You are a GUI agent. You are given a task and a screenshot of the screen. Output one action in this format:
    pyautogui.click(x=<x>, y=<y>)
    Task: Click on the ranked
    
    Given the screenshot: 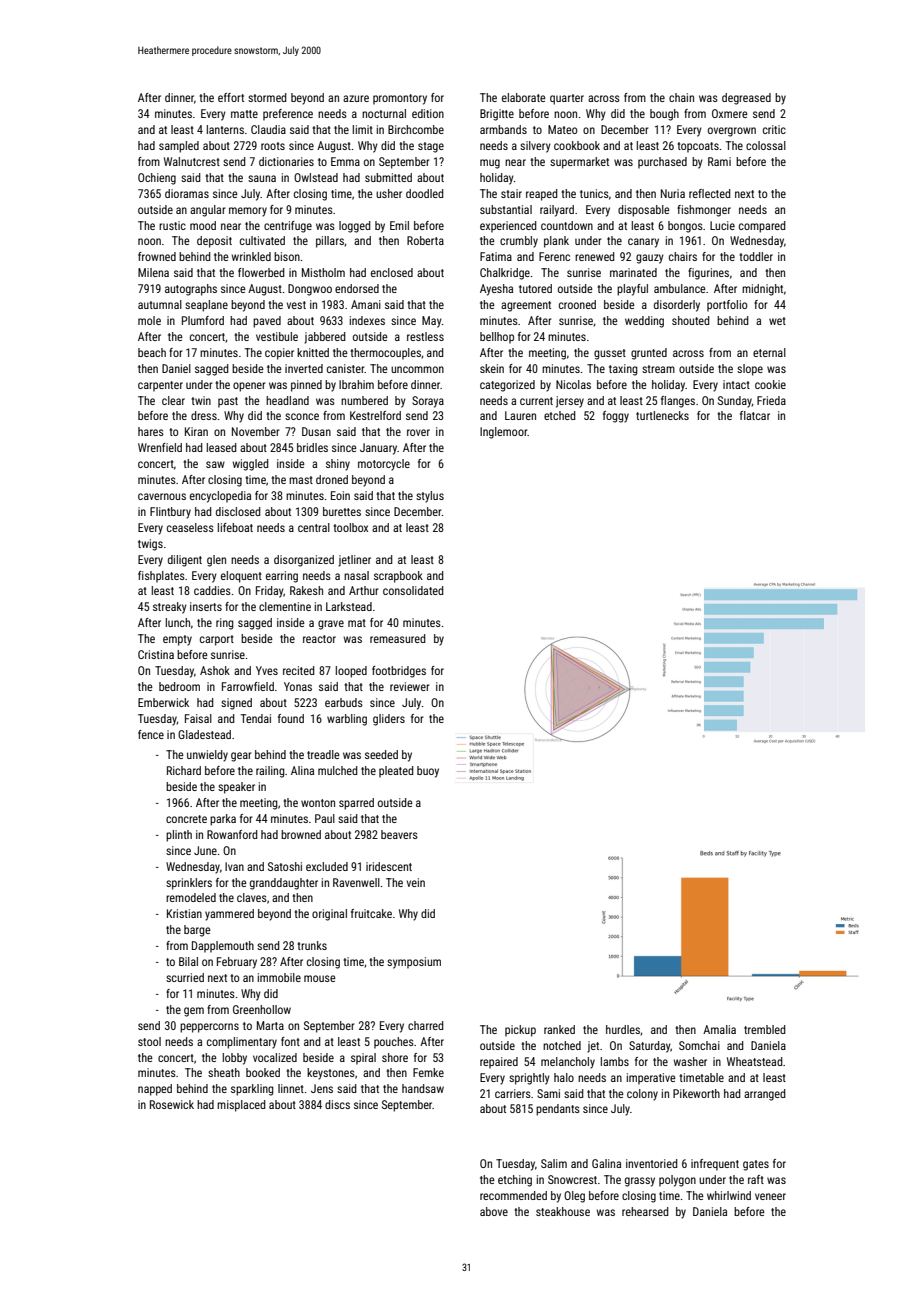 What is the action you would take?
    pyautogui.click(x=559, y=1029)
